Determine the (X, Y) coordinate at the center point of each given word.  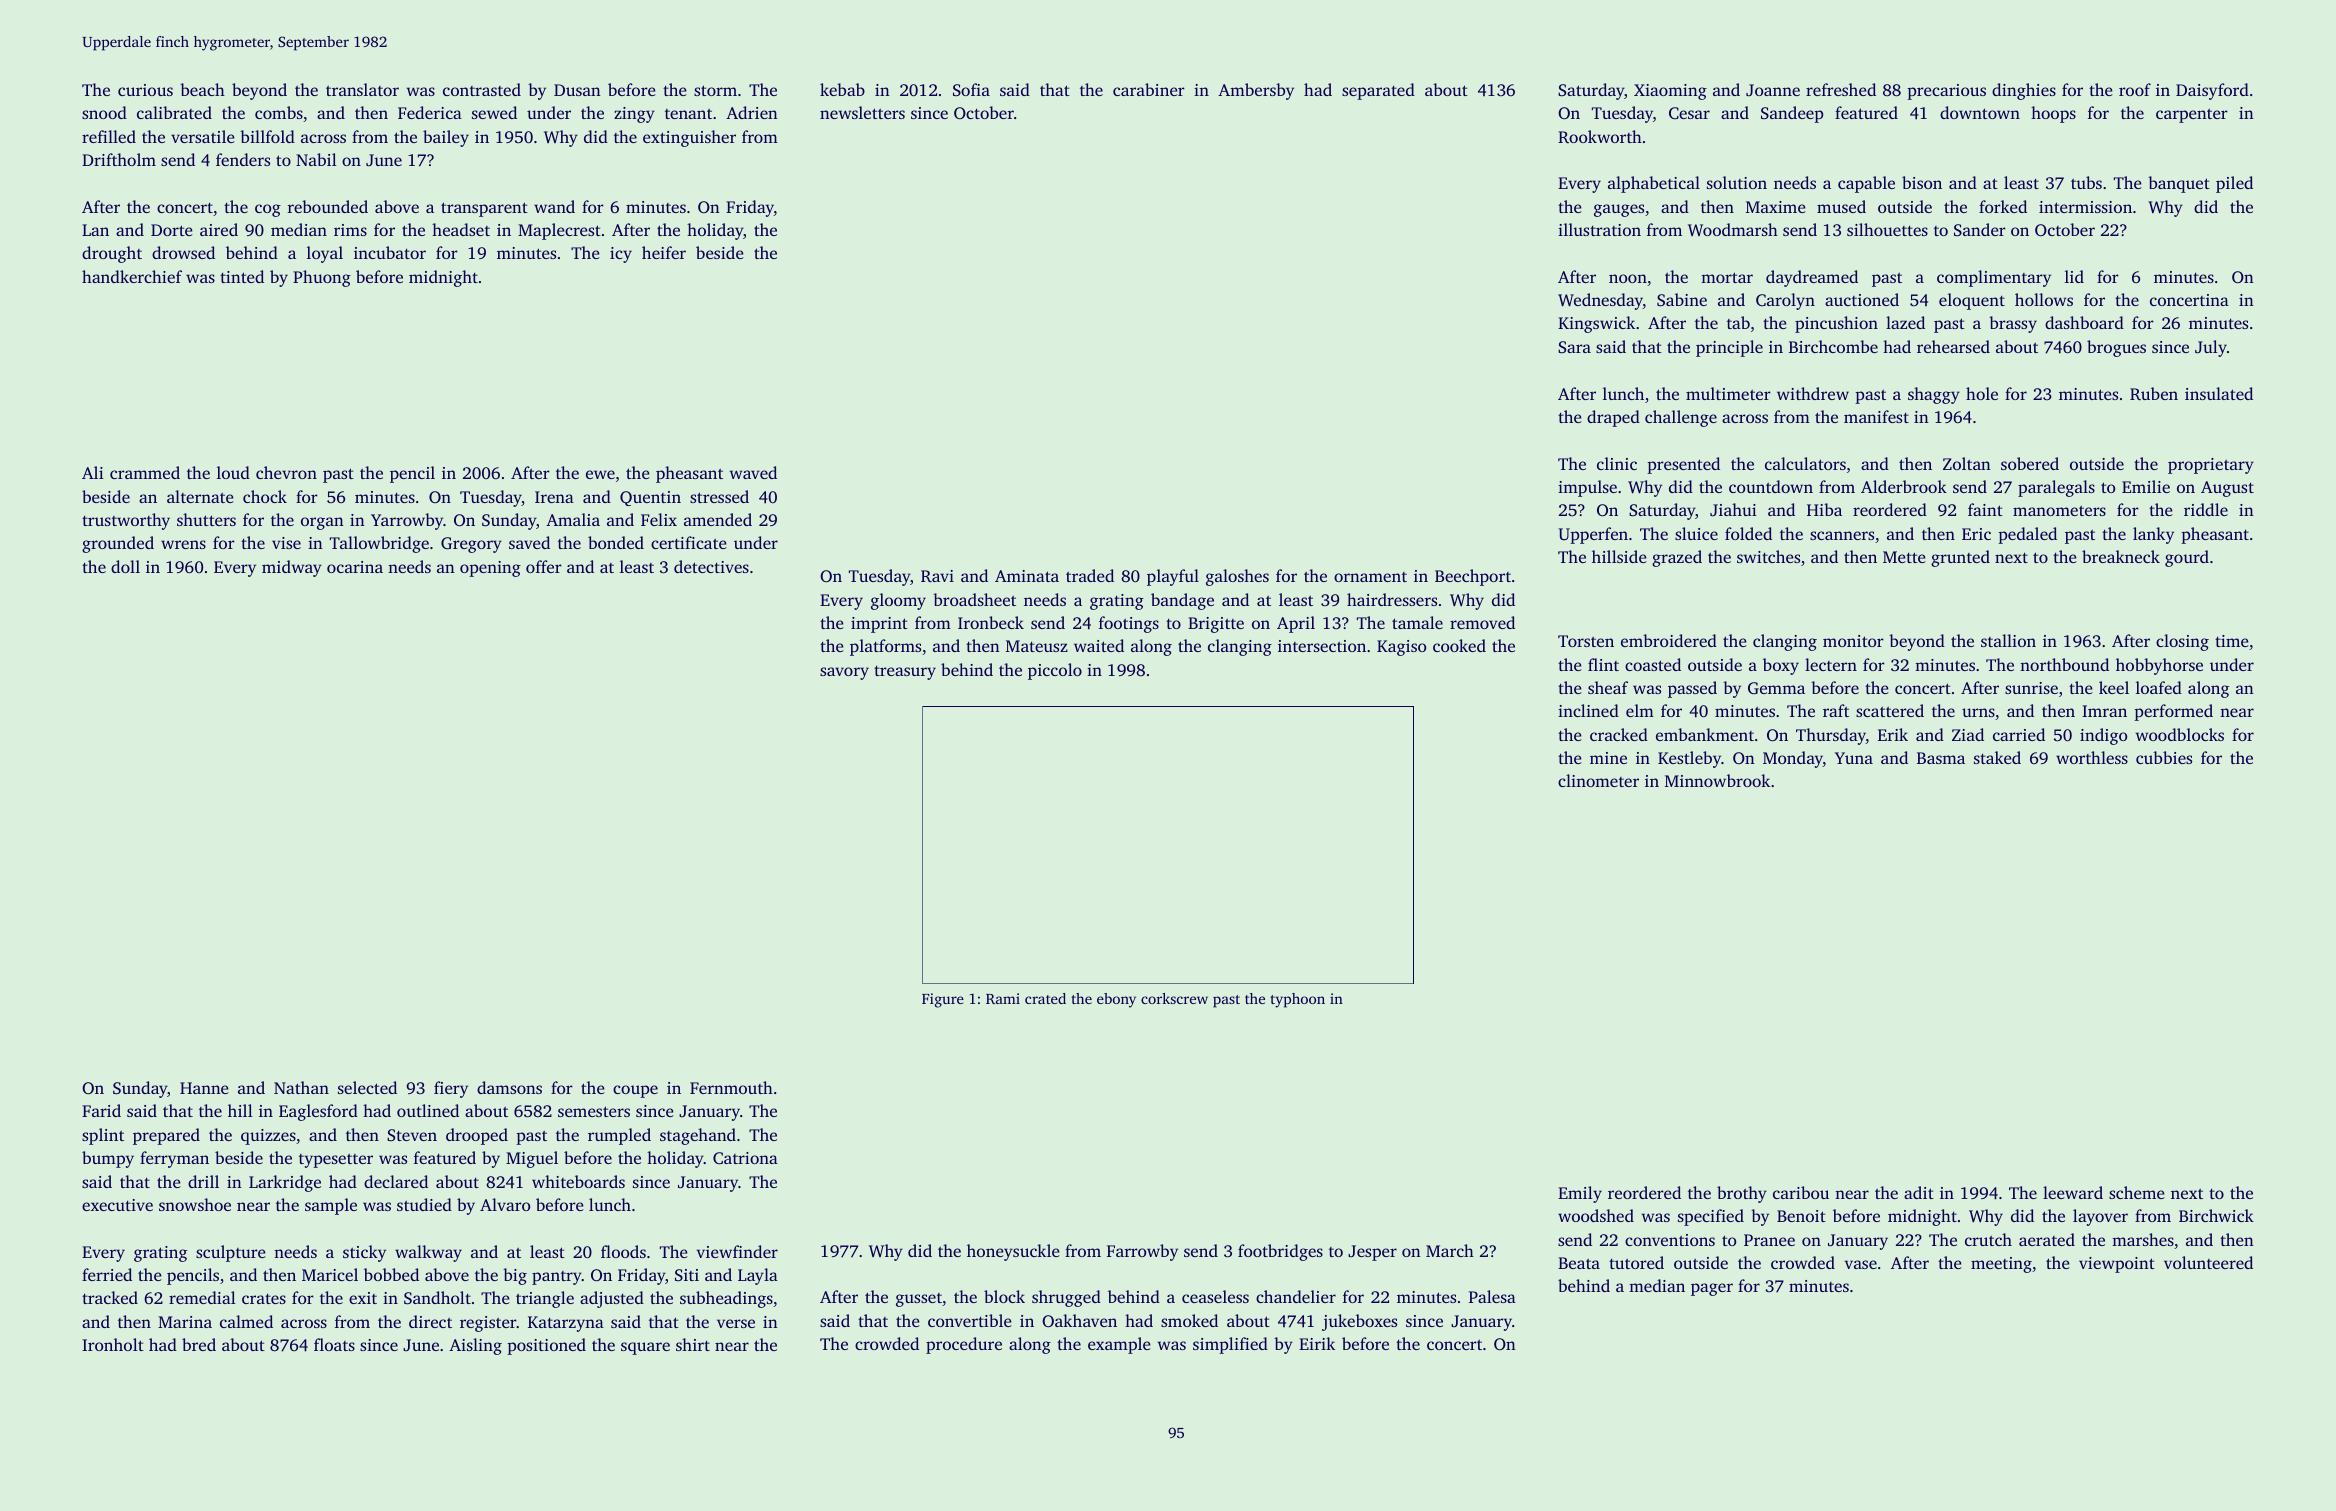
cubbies (2164, 757)
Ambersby (1256, 91)
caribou (1801, 1192)
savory (844, 673)
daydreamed (1812, 278)
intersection (1322, 646)
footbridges (1280, 1252)
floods (623, 1251)
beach (202, 89)
